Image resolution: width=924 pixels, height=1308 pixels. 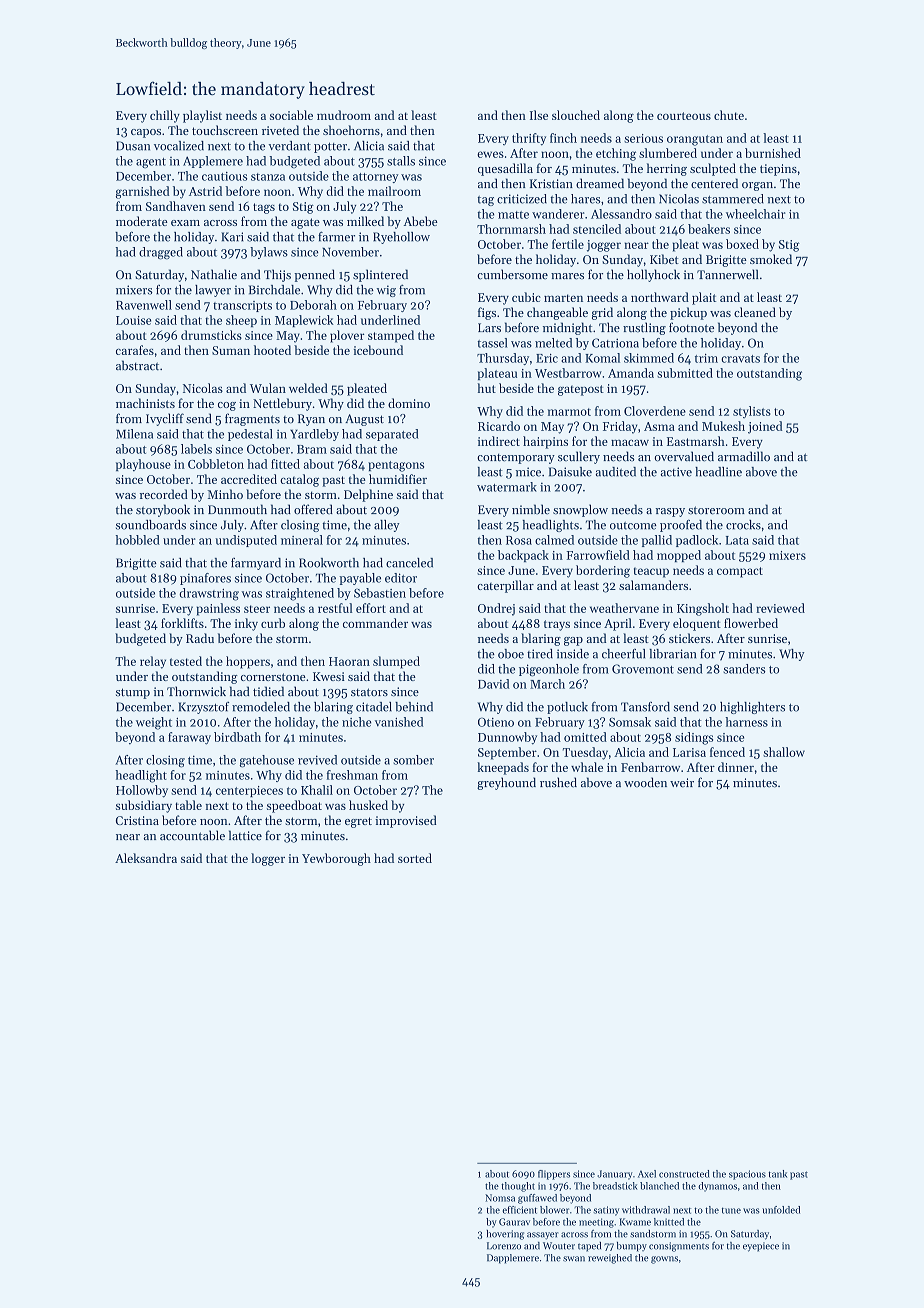 What do you see at coordinates (144, 305) in the screenshot?
I see `Ravenwell` at bounding box center [144, 305].
